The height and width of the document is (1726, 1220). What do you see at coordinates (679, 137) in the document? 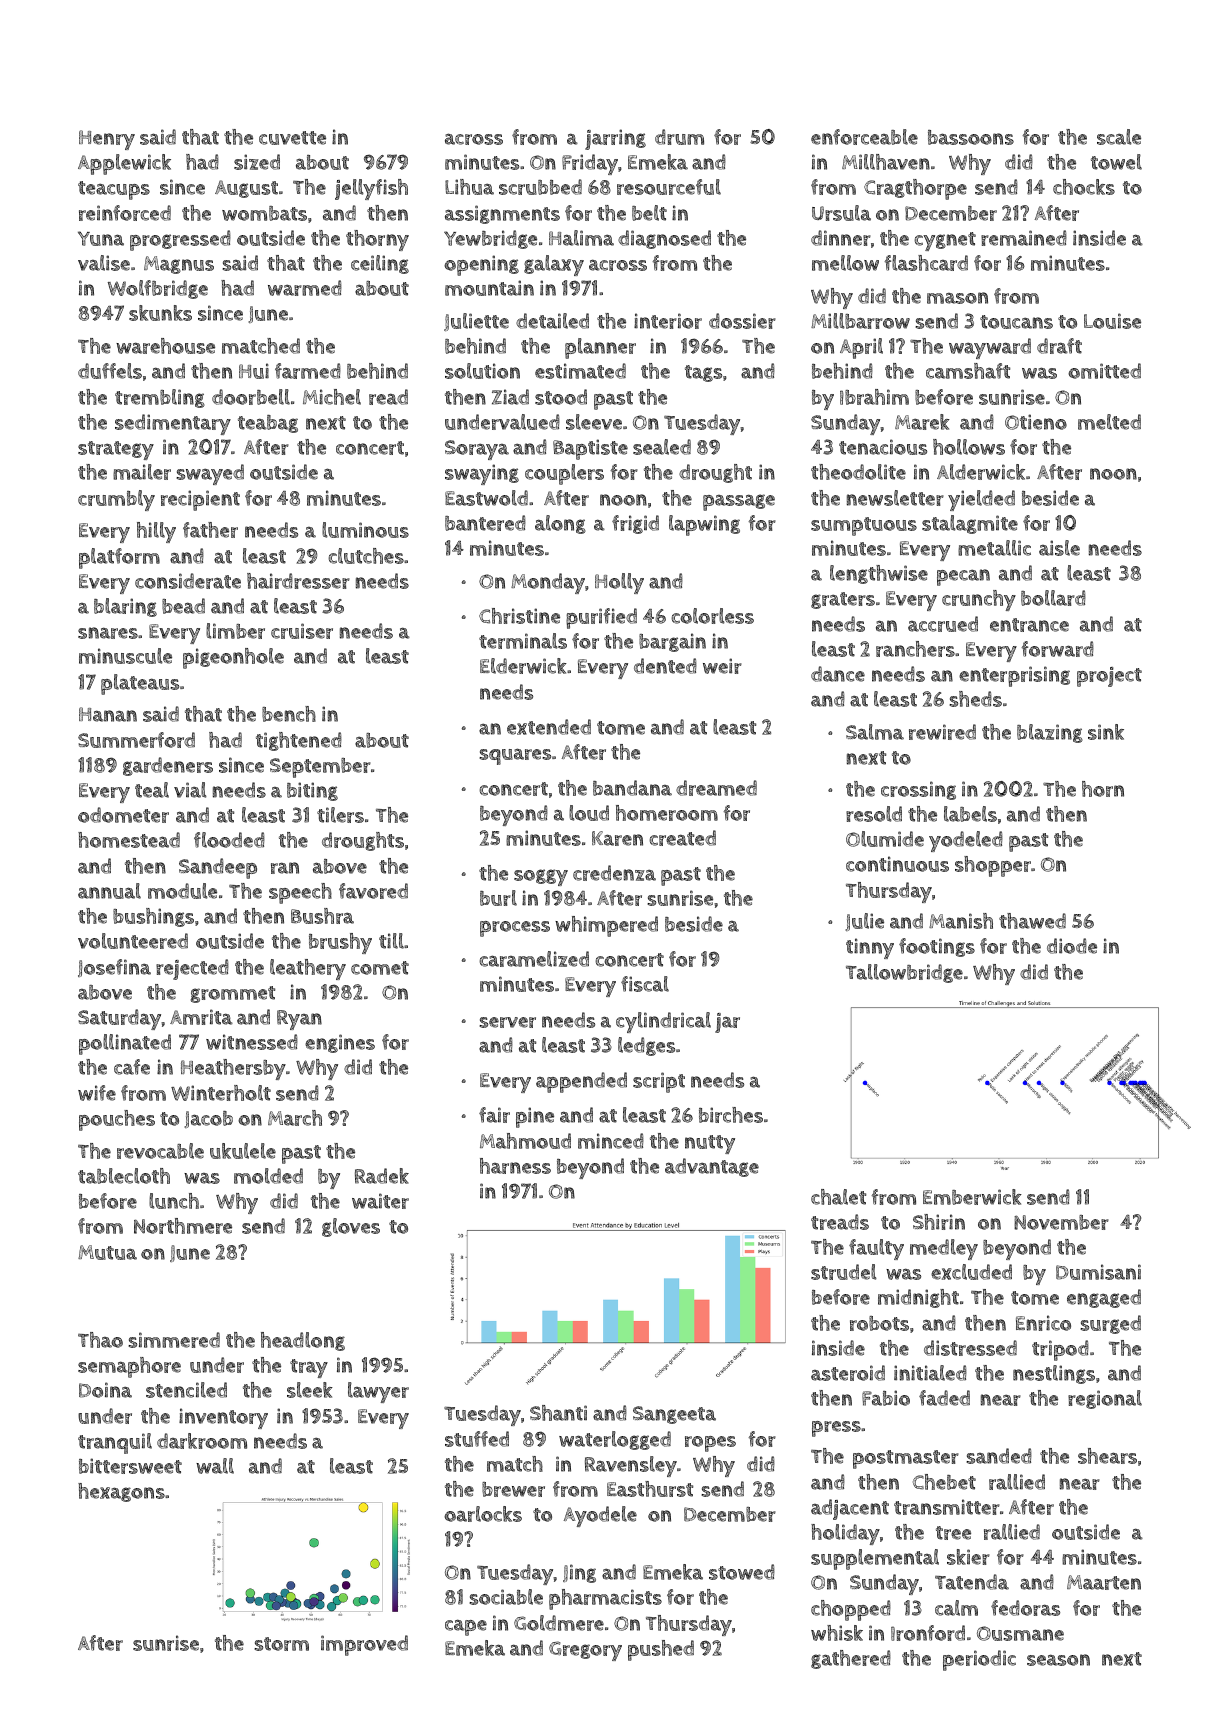
I see `drum` at bounding box center [679, 137].
